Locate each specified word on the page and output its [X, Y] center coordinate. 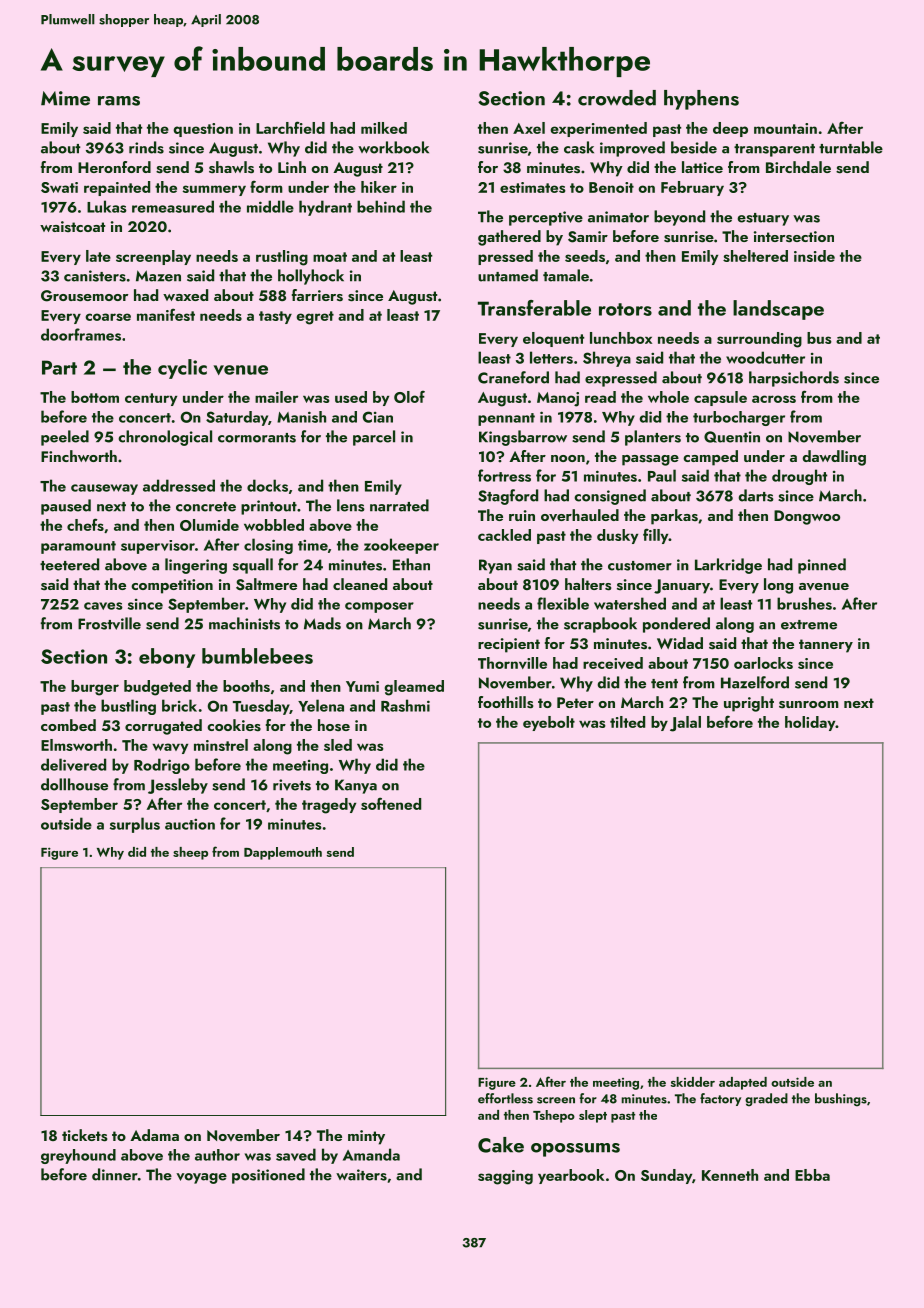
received [613, 663]
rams [119, 101]
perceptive [546, 218]
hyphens [701, 100]
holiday [810, 723]
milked [384, 128]
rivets [292, 785]
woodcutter [765, 357]
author [217, 1155]
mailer [276, 397]
